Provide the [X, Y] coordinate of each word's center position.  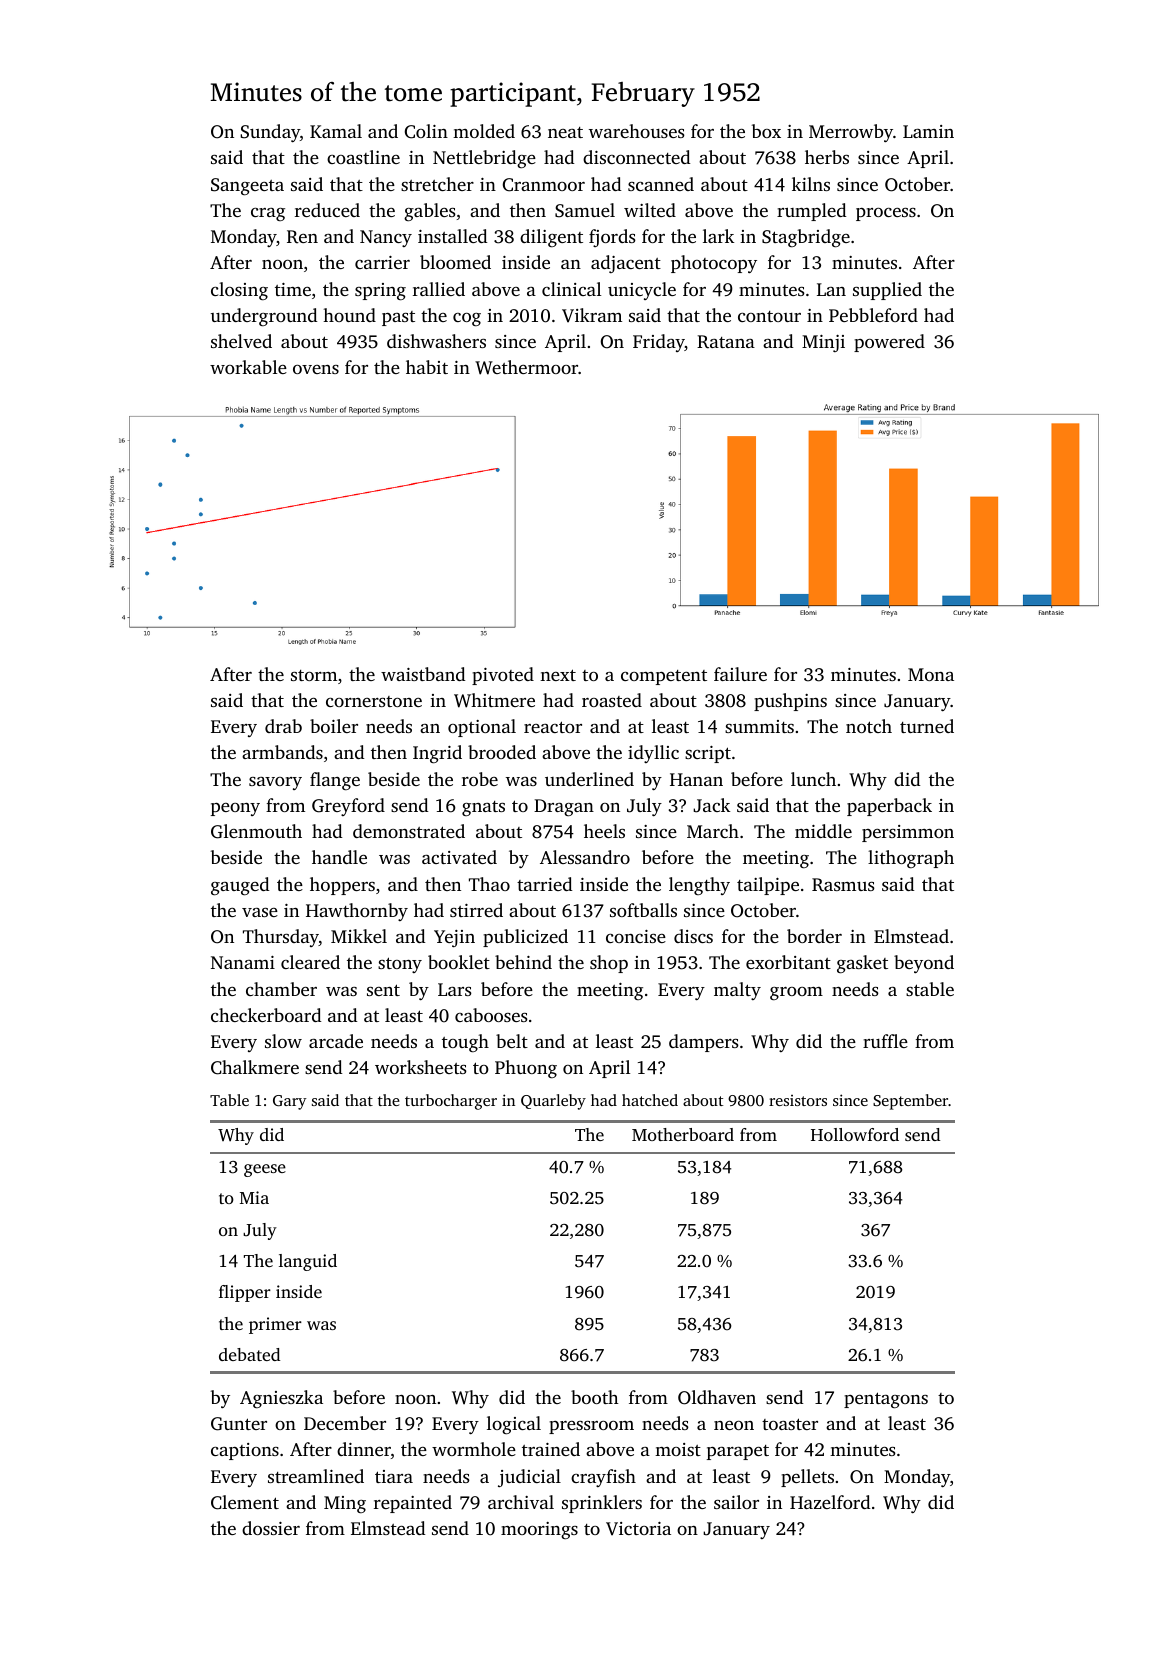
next [558, 675]
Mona [931, 674]
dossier [271, 1528]
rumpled [811, 212]
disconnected [636, 157]
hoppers [342, 886]
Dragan [564, 807]
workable [248, 367]
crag [268, 214]
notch [869, 726]
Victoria [638, 1529]
